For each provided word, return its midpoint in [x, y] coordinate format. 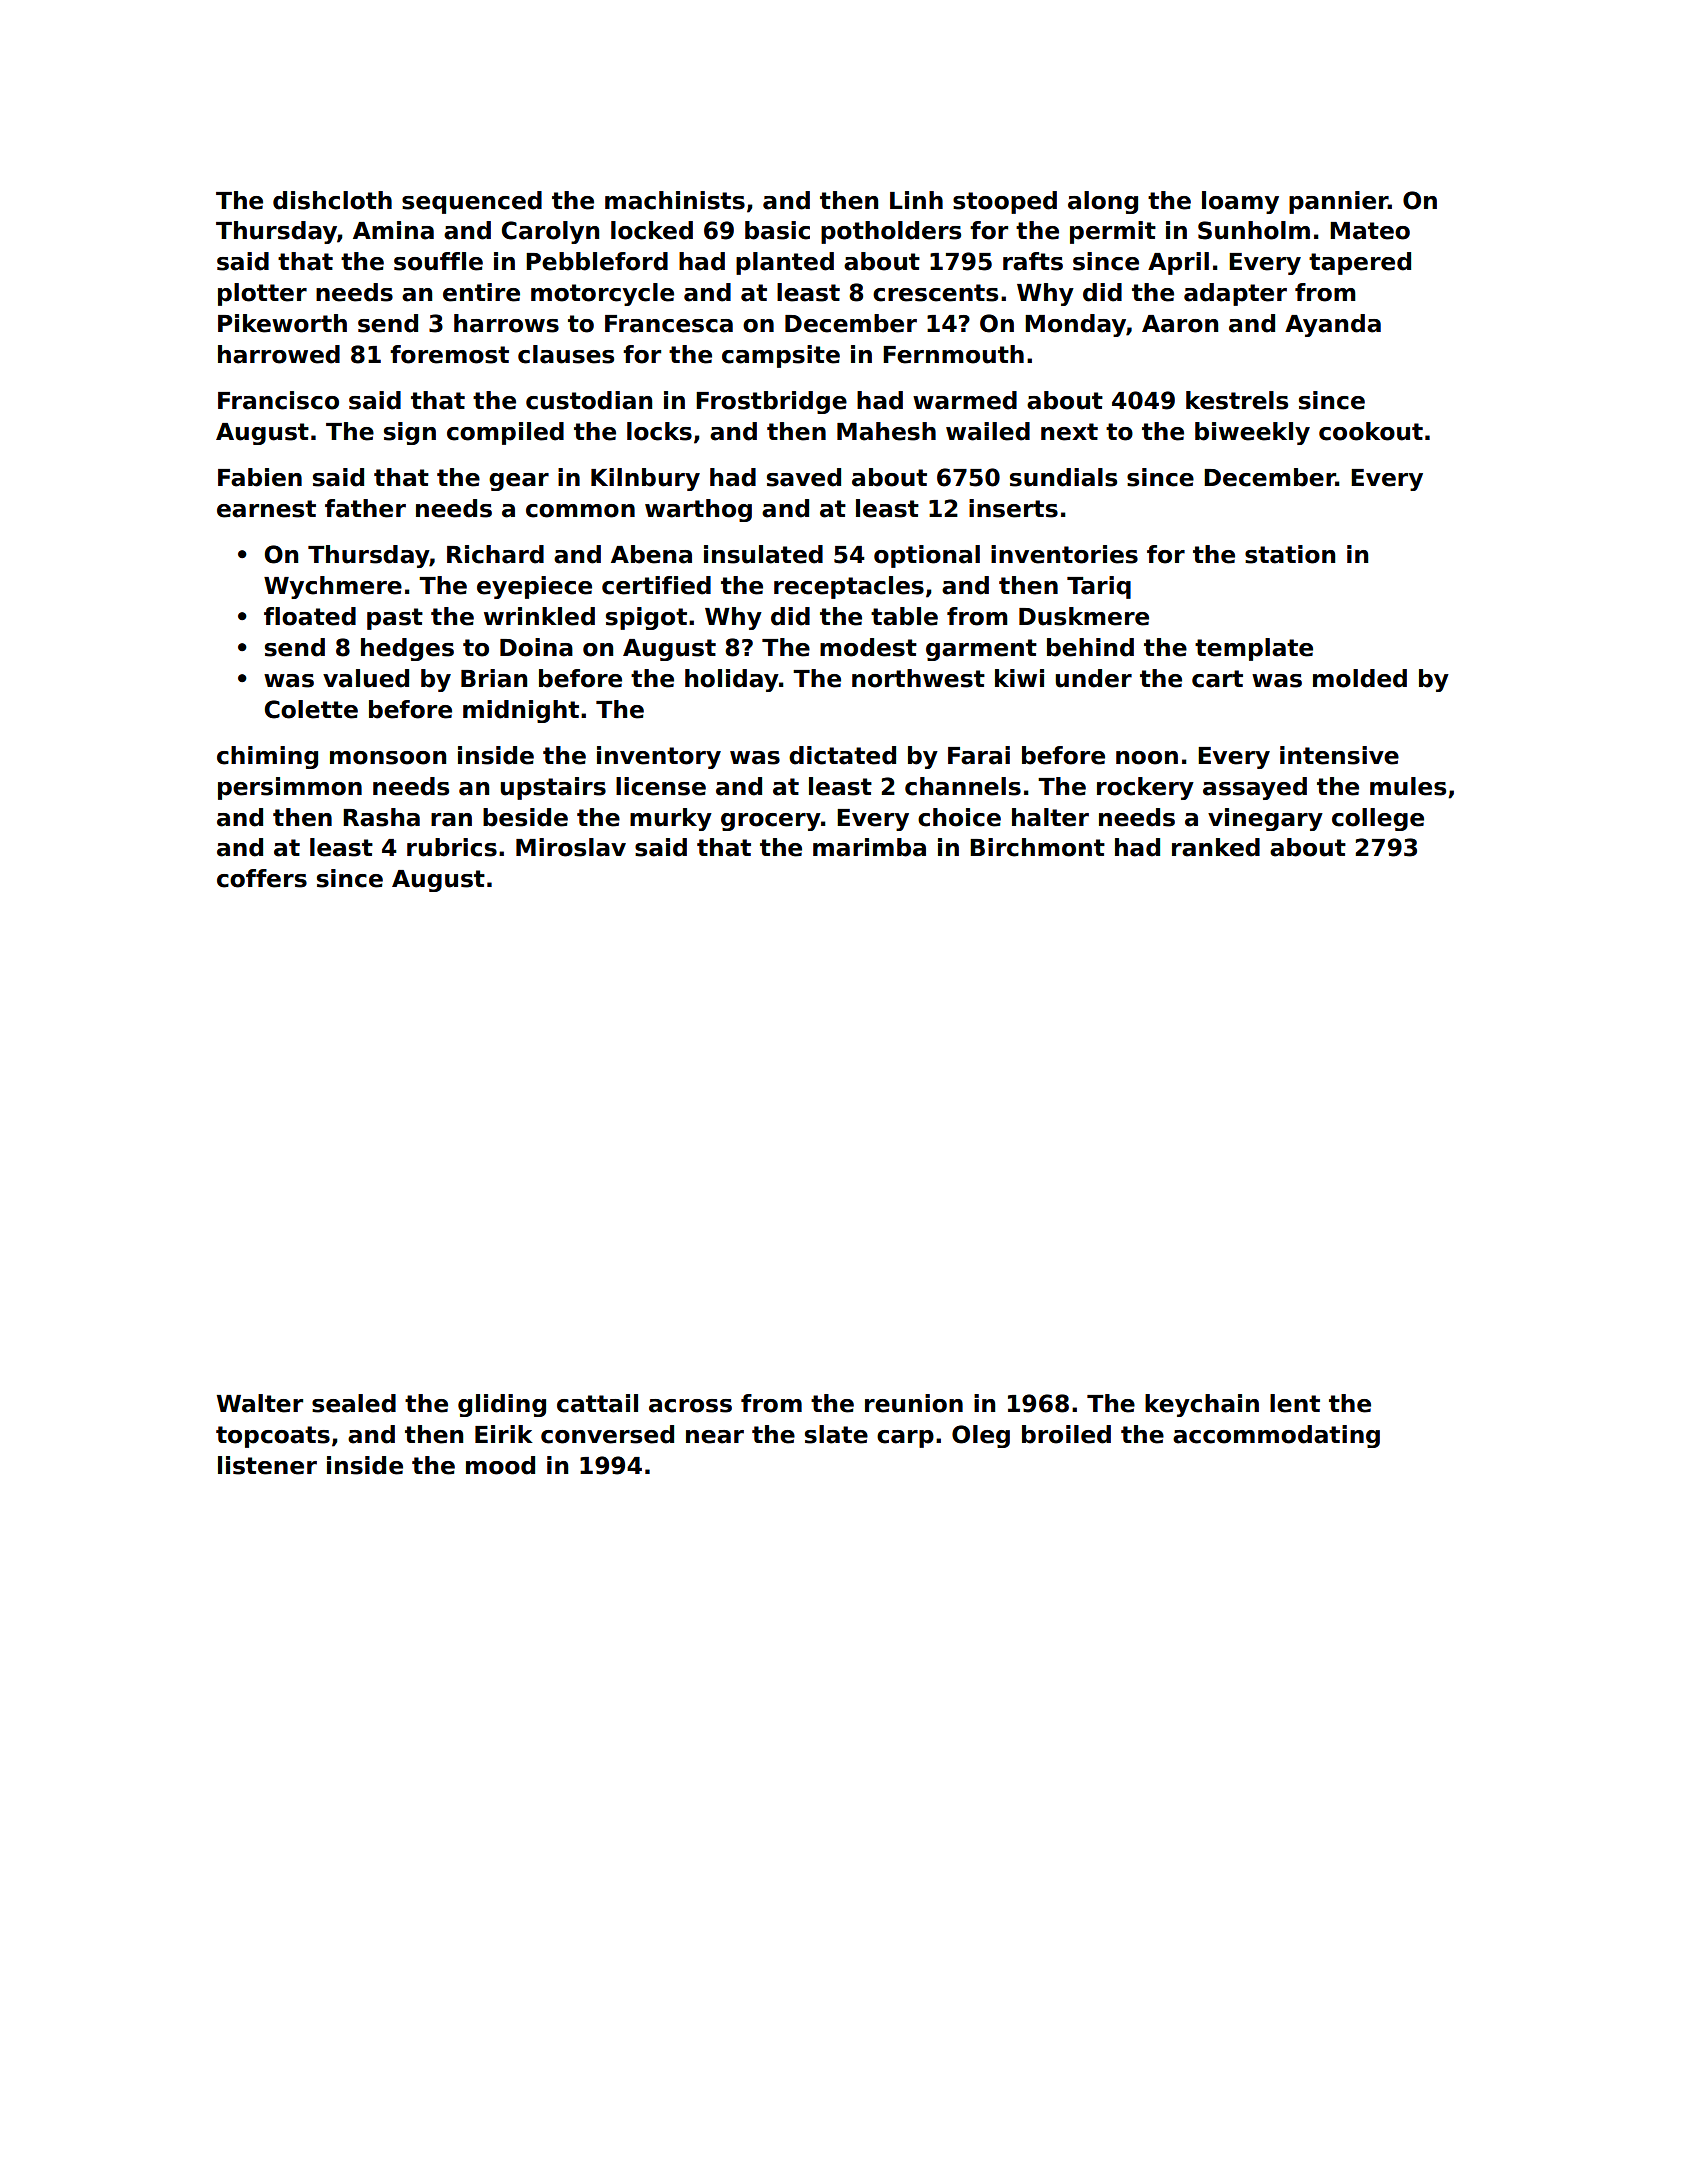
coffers [262, 878]
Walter [260, 1403]
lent [1295, 1403]
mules [1408, 786]
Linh [916, 200]
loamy [1240, 202]
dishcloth [332, 200]
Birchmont [1037, 847]
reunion [914, 1403]
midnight [521, 711]
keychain [1202, 1405]
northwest [918, 678]
